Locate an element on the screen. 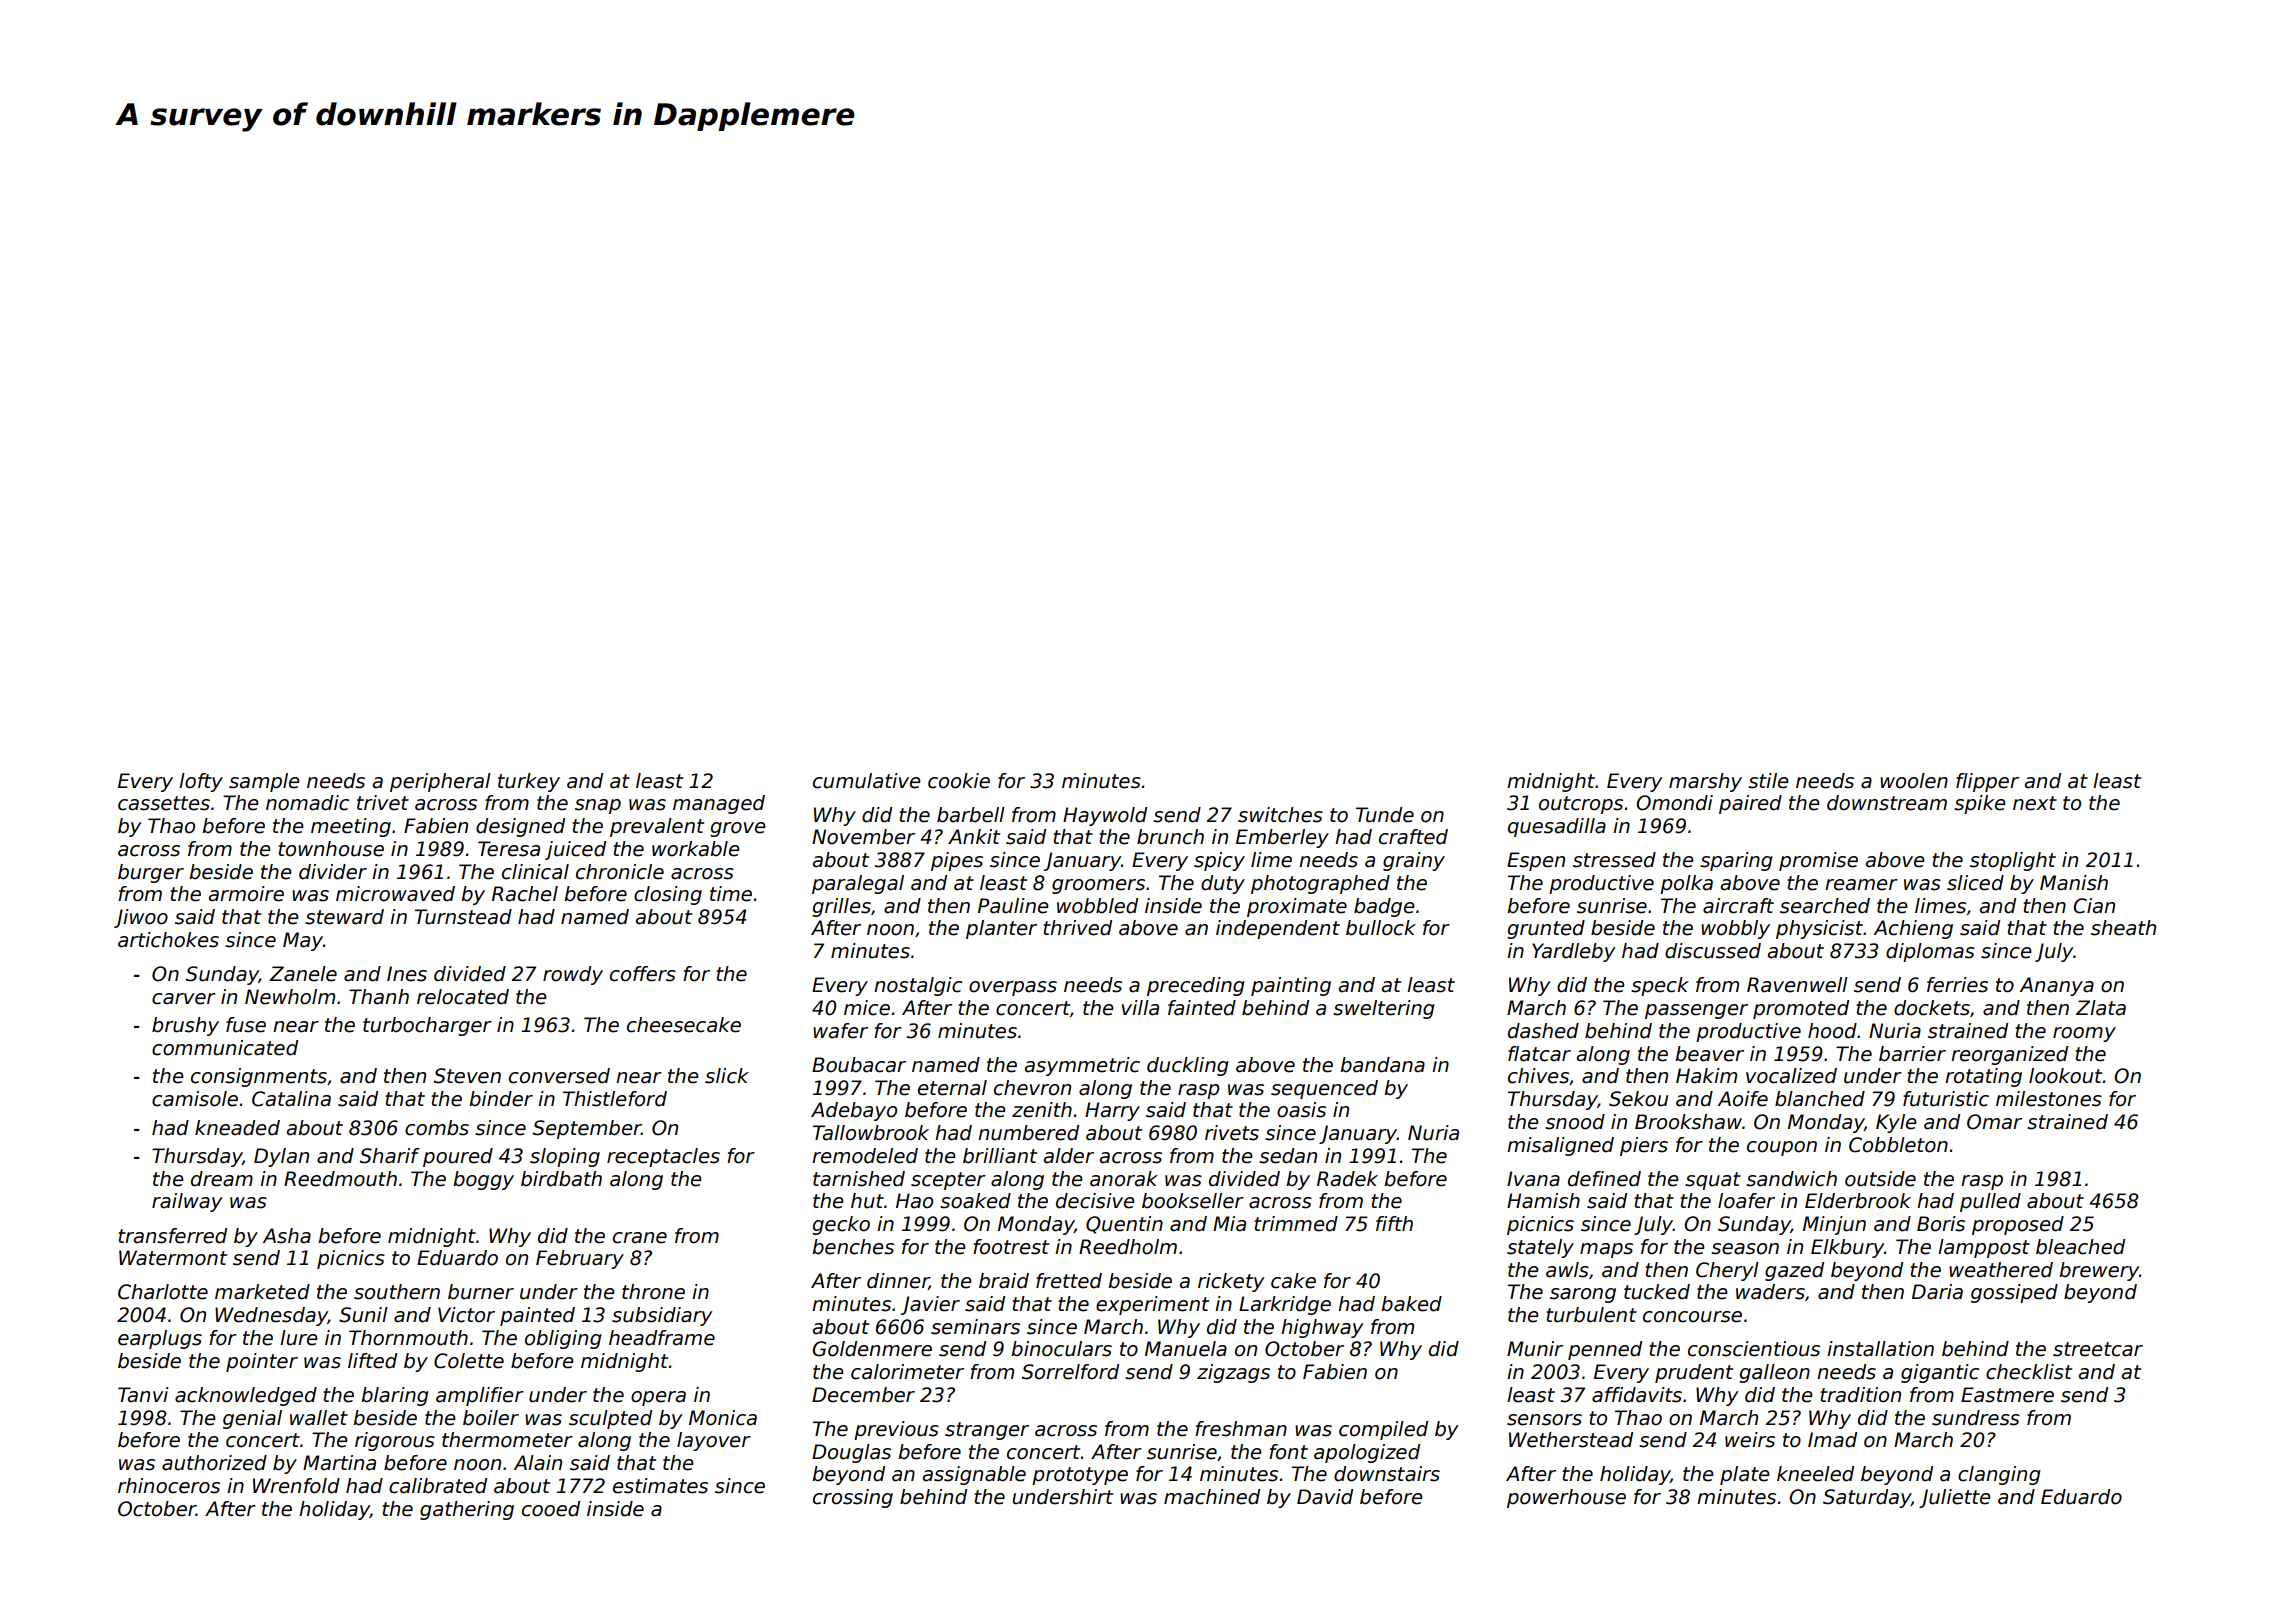  stile is located at coordinates (1768, 781).
